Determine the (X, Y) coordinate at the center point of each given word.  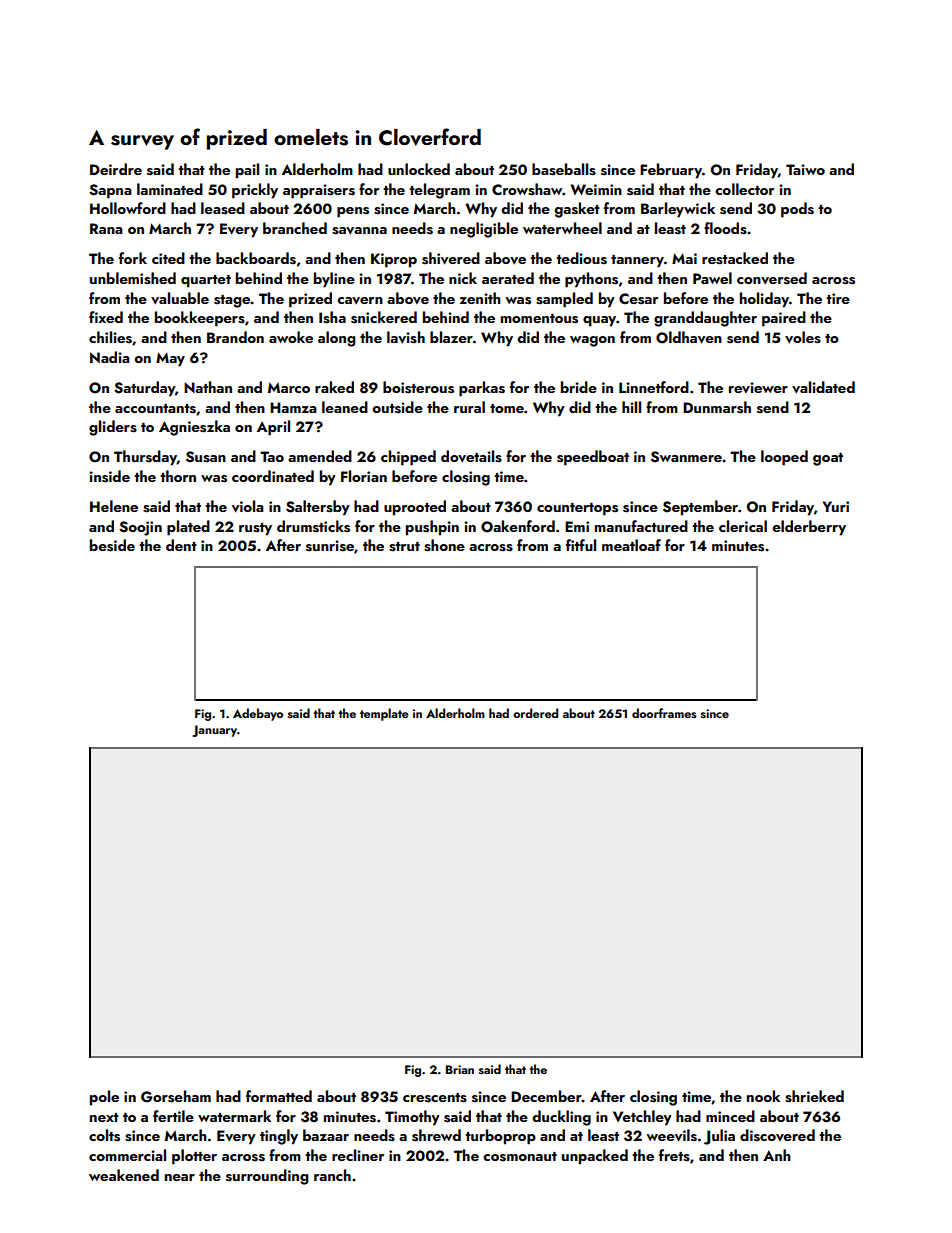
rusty (255, 529)
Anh (777, 1155)
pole (104, 1098)
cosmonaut (520, 1157)
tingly (279, 1137)
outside (397, 407)
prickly (255, 191)
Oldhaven (689, 337)
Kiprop (394, 260)
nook (763, 1096)
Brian (460, 1069)
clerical (743, 526)
